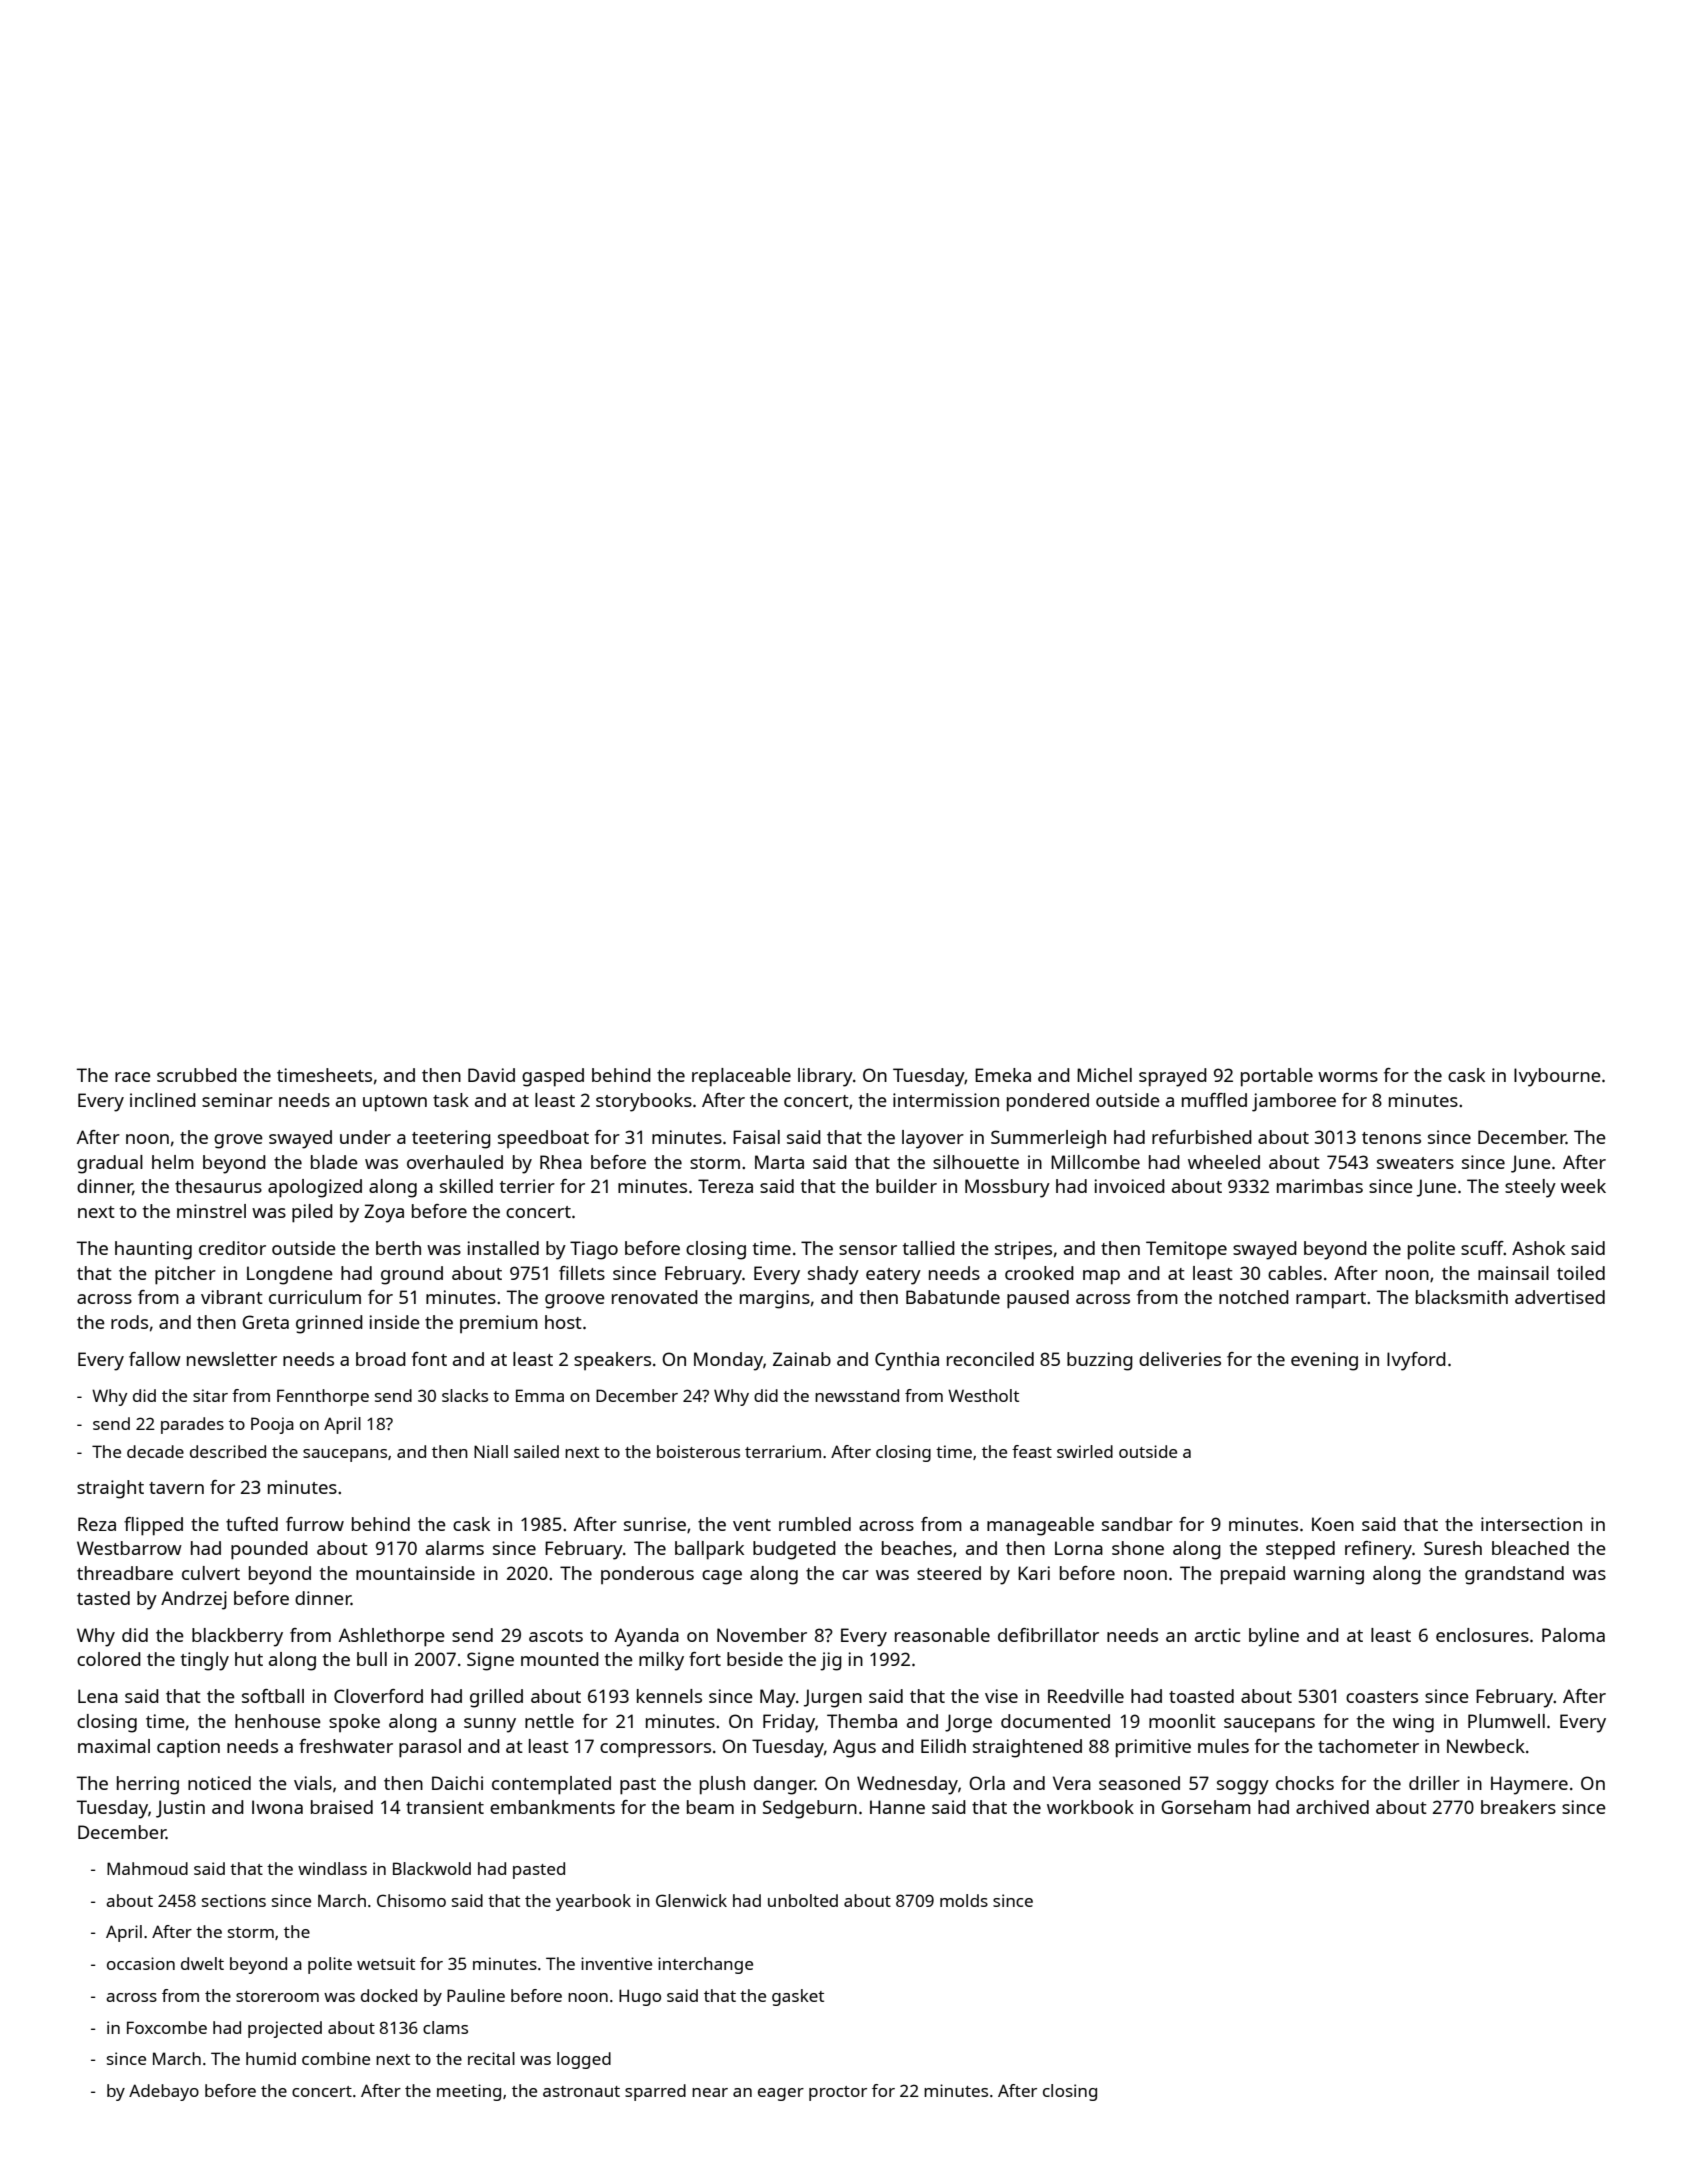 Image resolution: width=1683 pixels, height=2178 pixels. Describe the element at coordinates (1003, 1075) in the screenshot. I see `Emeka` at that location.
